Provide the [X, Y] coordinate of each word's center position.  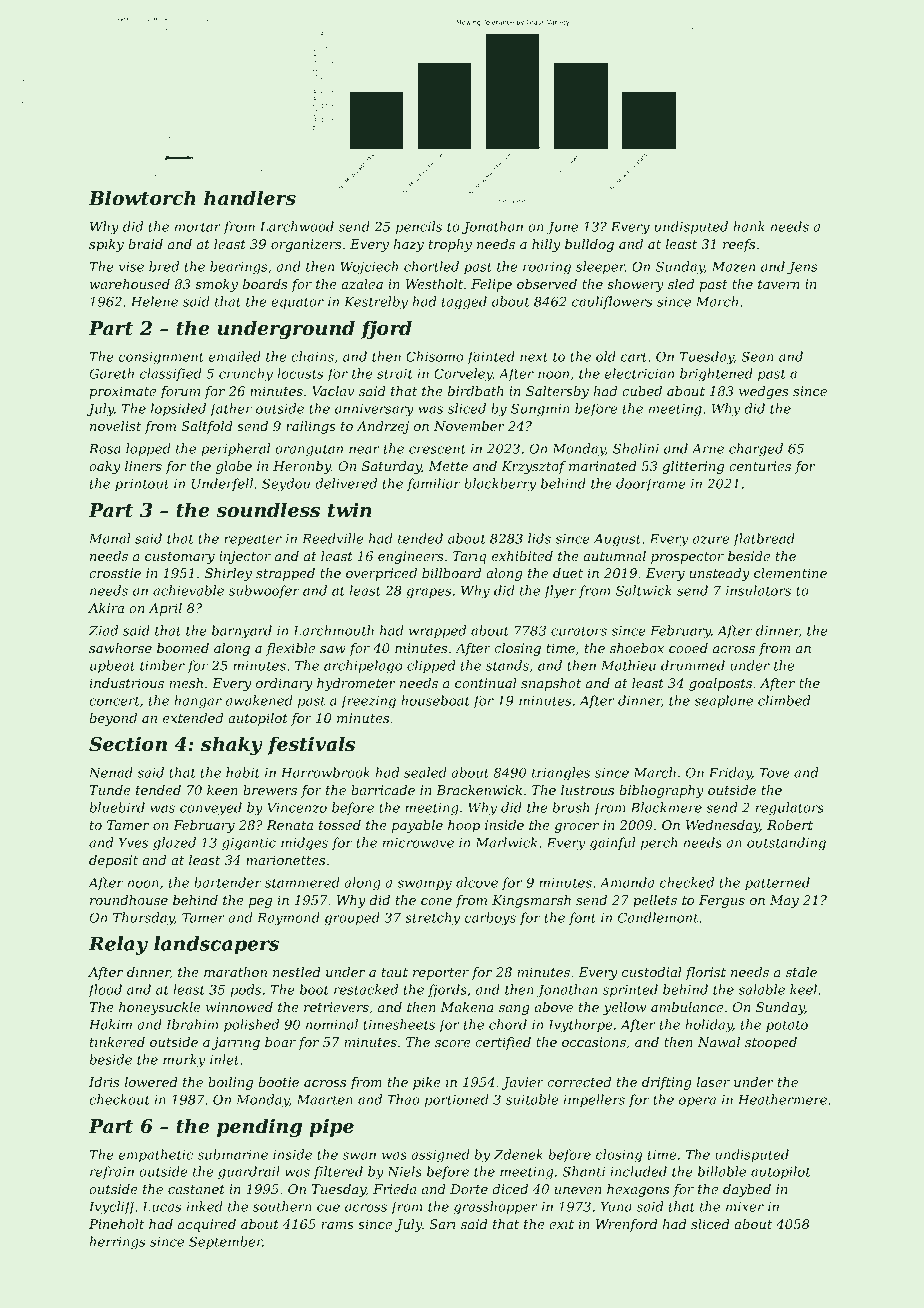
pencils [419, 227]
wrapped [437, 631]
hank [749, 226]
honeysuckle [160, 1008]
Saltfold [207, 427]
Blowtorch [142, 198]
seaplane [723, 701]
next [534, 357]
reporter [441, 974]
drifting [667, 1083]
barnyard [242, 632]
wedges [764, 392]
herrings [117, 1243]
